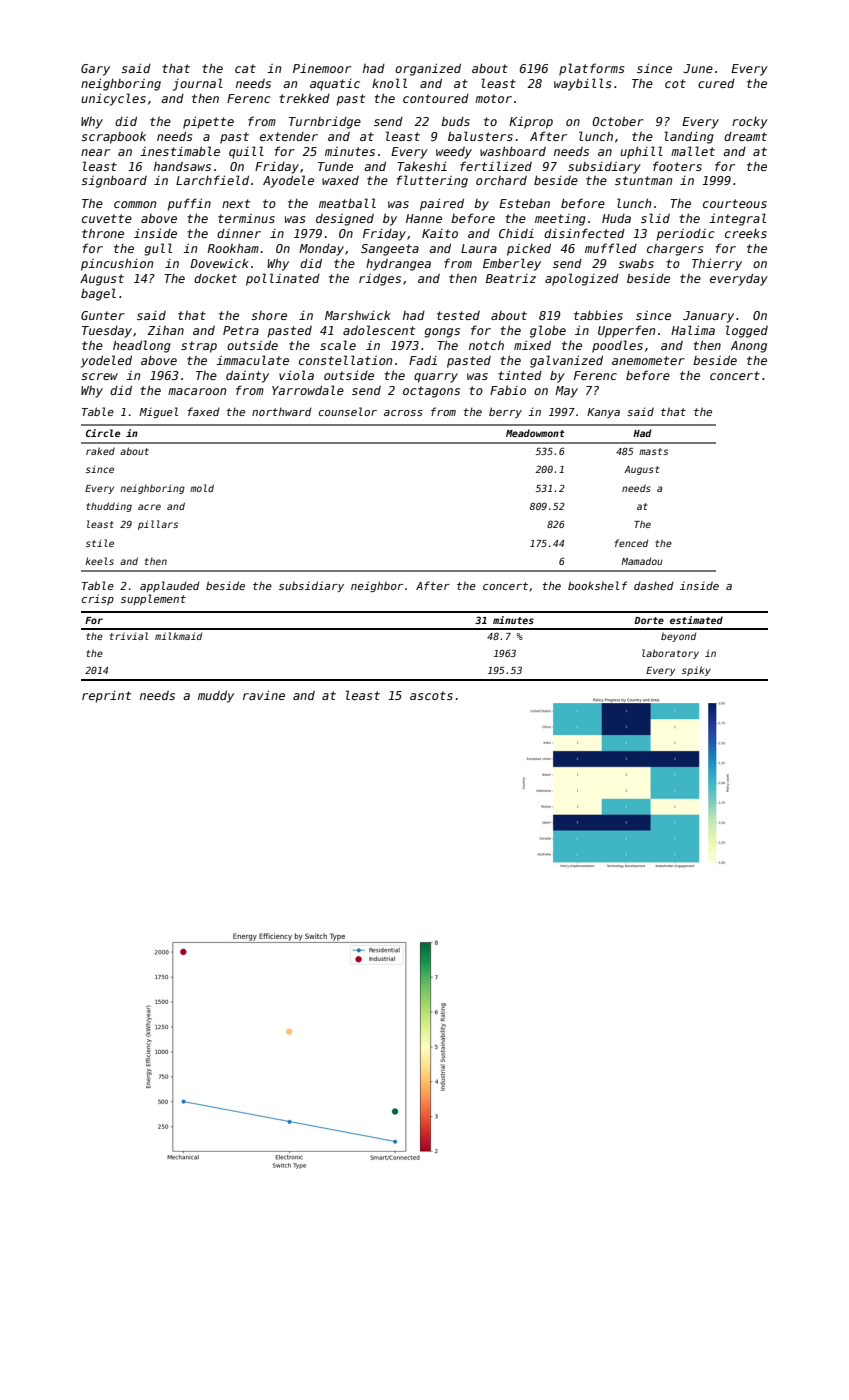 The image size is (849, 1400). What do you see at coordinates (296, 375) in the screenshot?
I see `viola` at bounding box center [296, 375].
